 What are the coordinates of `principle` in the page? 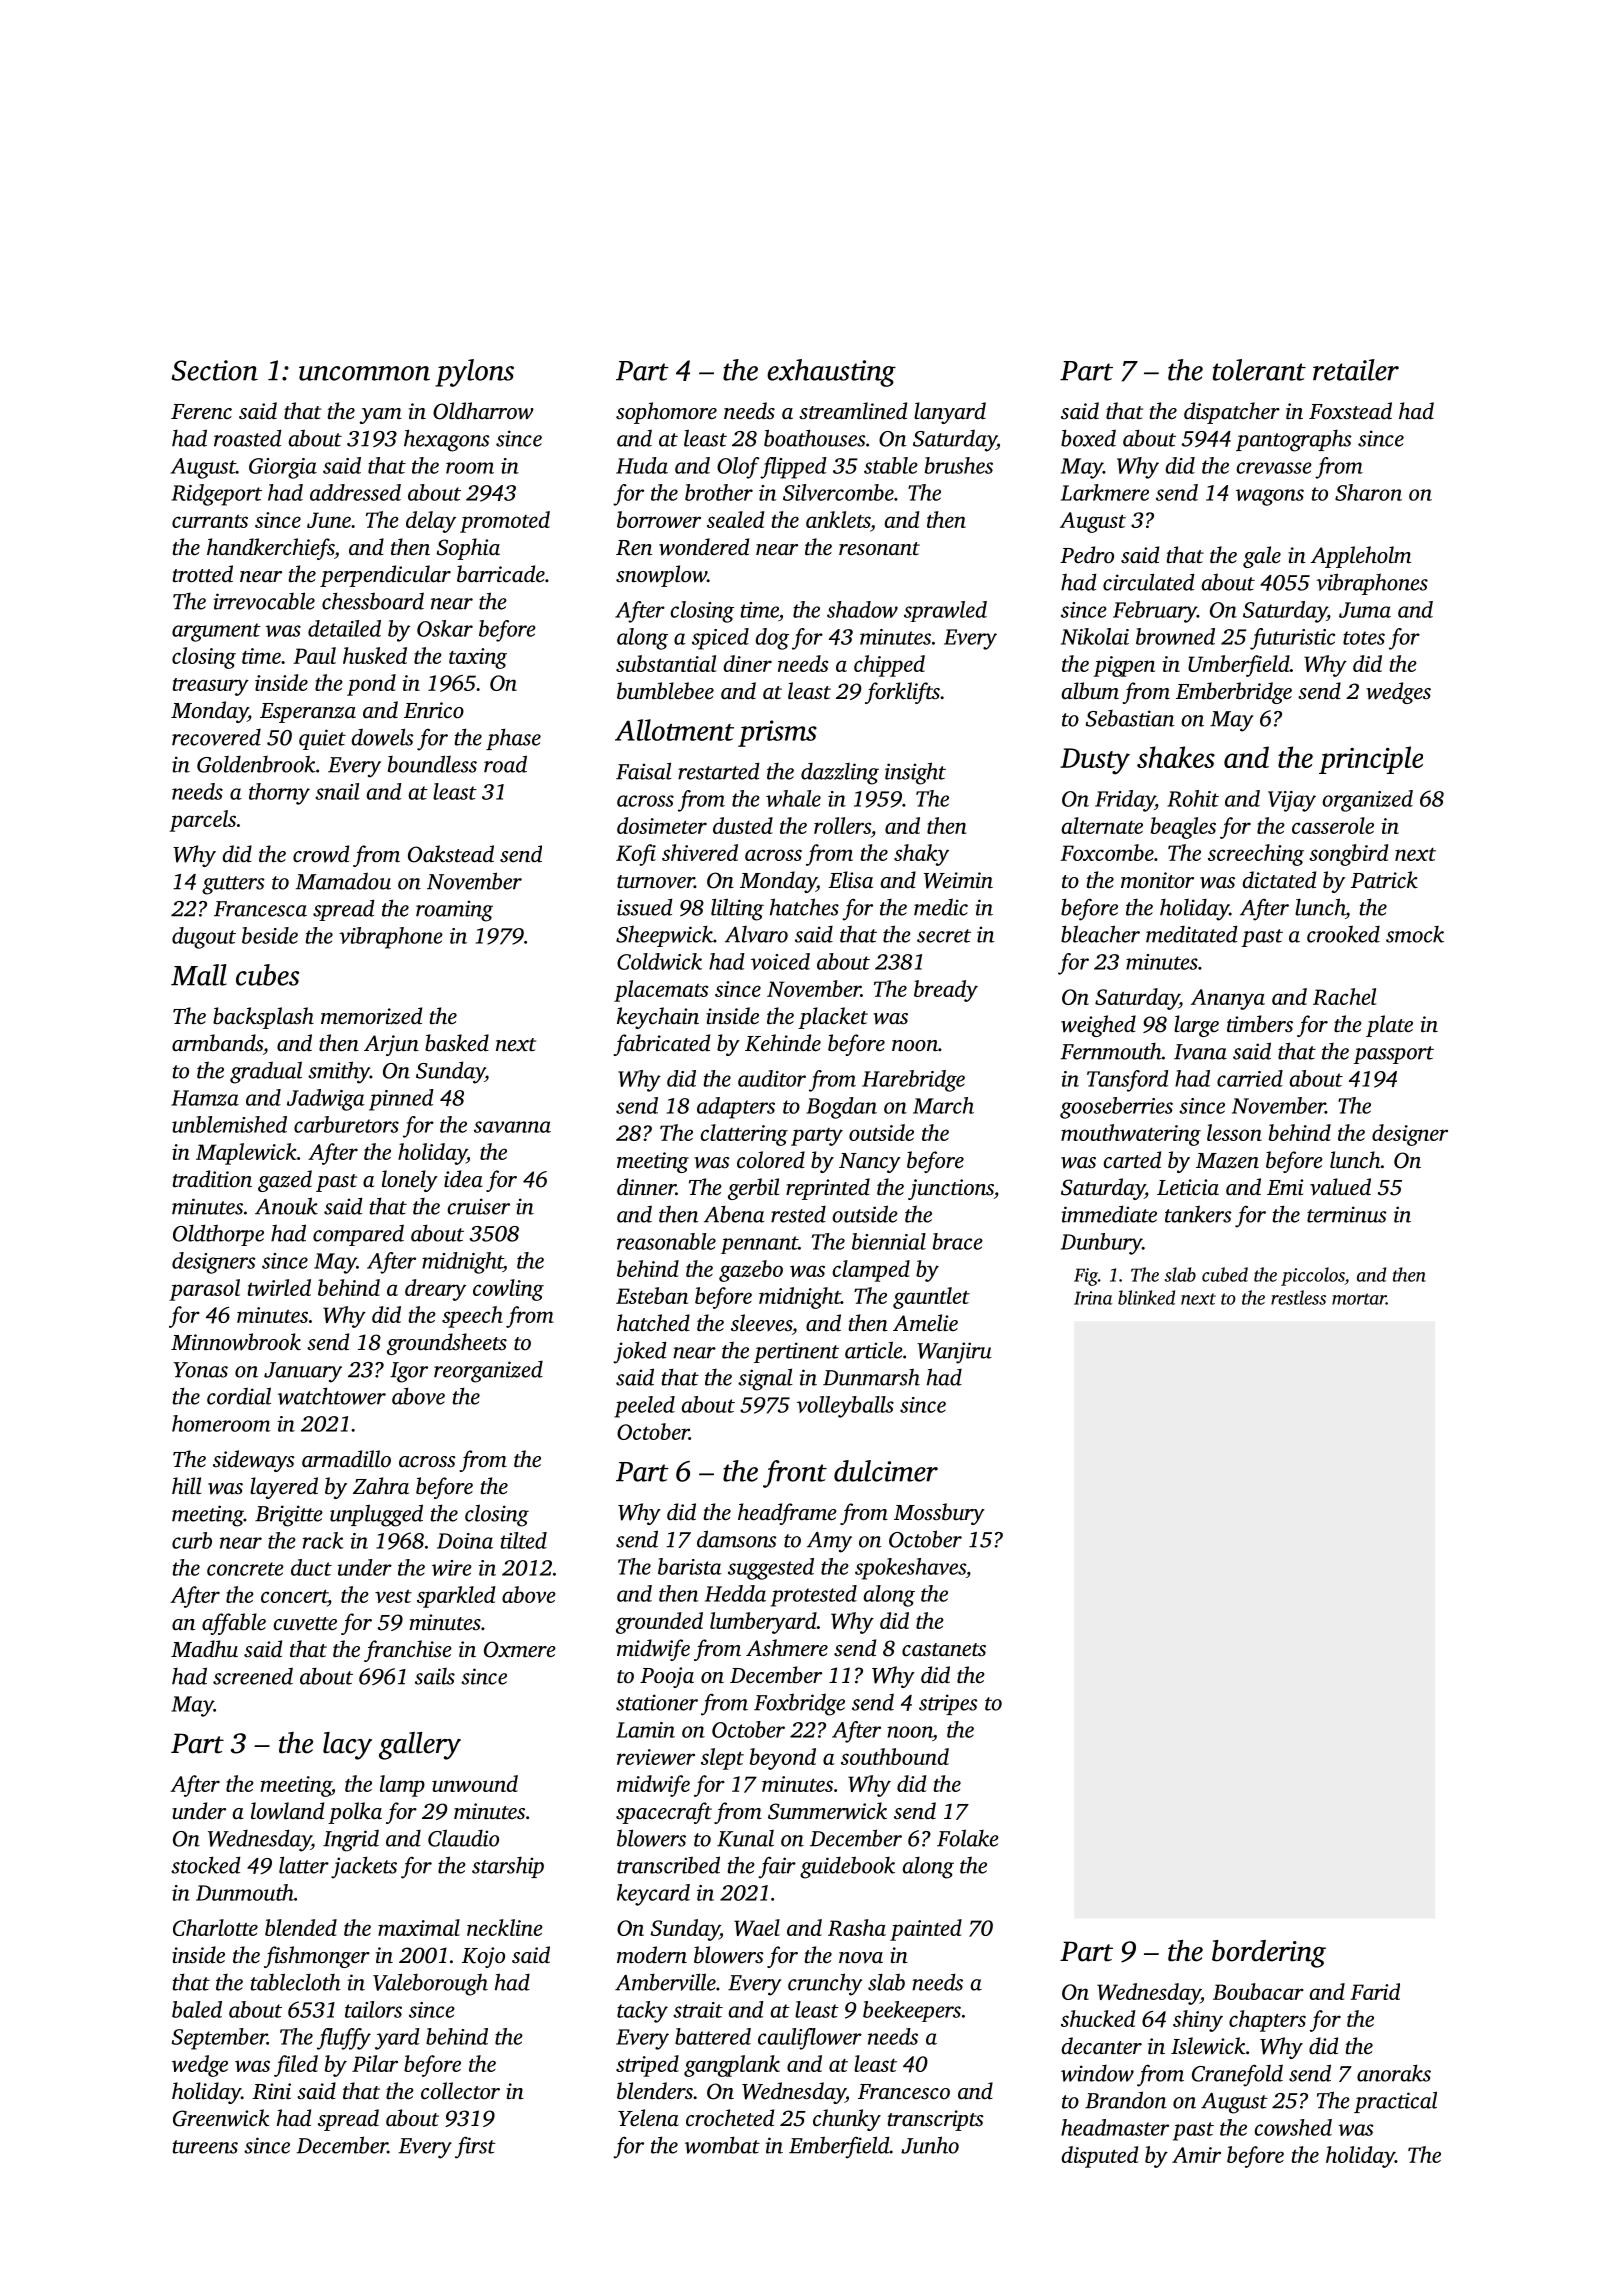 It's located at (1371, 760).
